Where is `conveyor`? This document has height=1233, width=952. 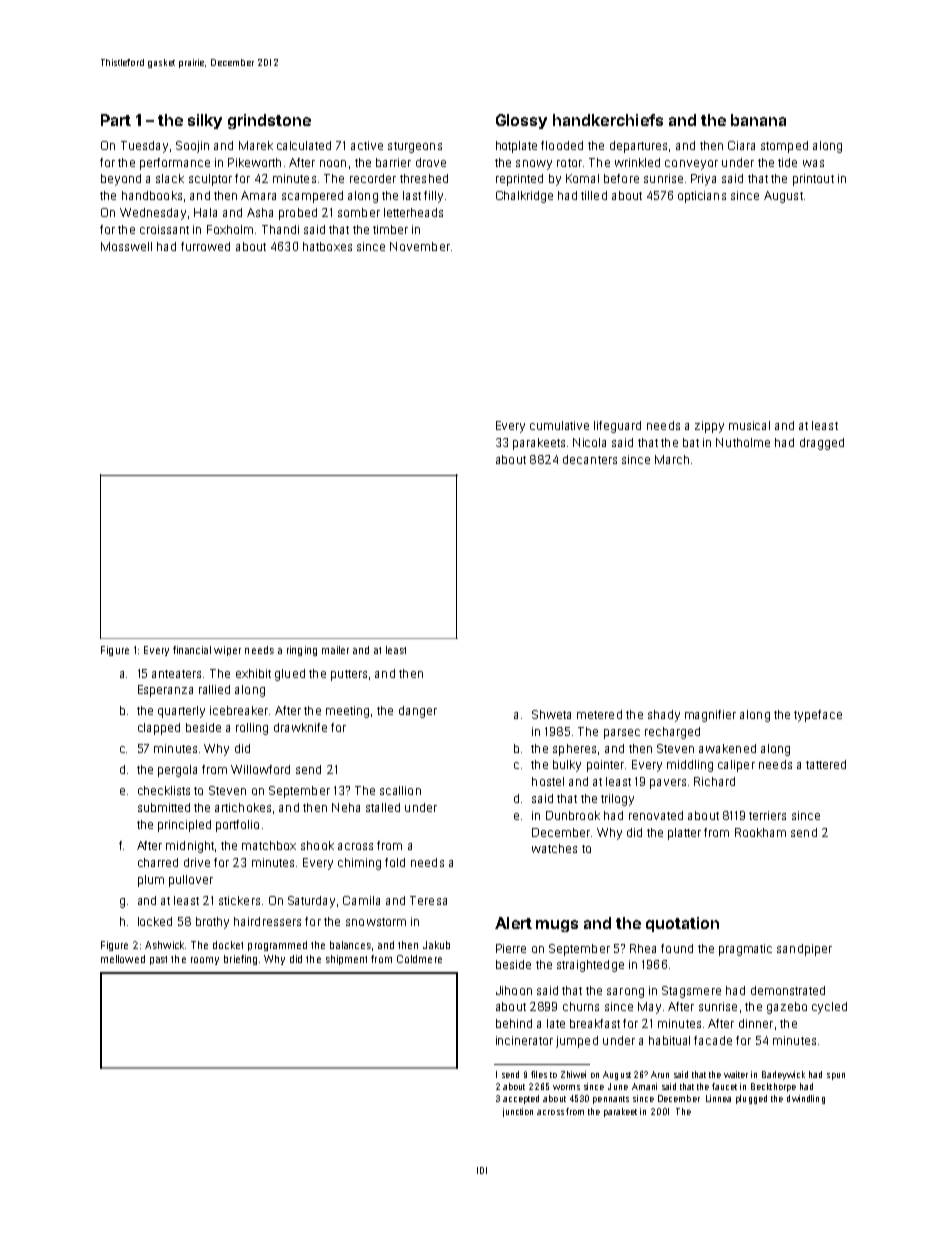
conveyor is located at coordinates (691, 165).
